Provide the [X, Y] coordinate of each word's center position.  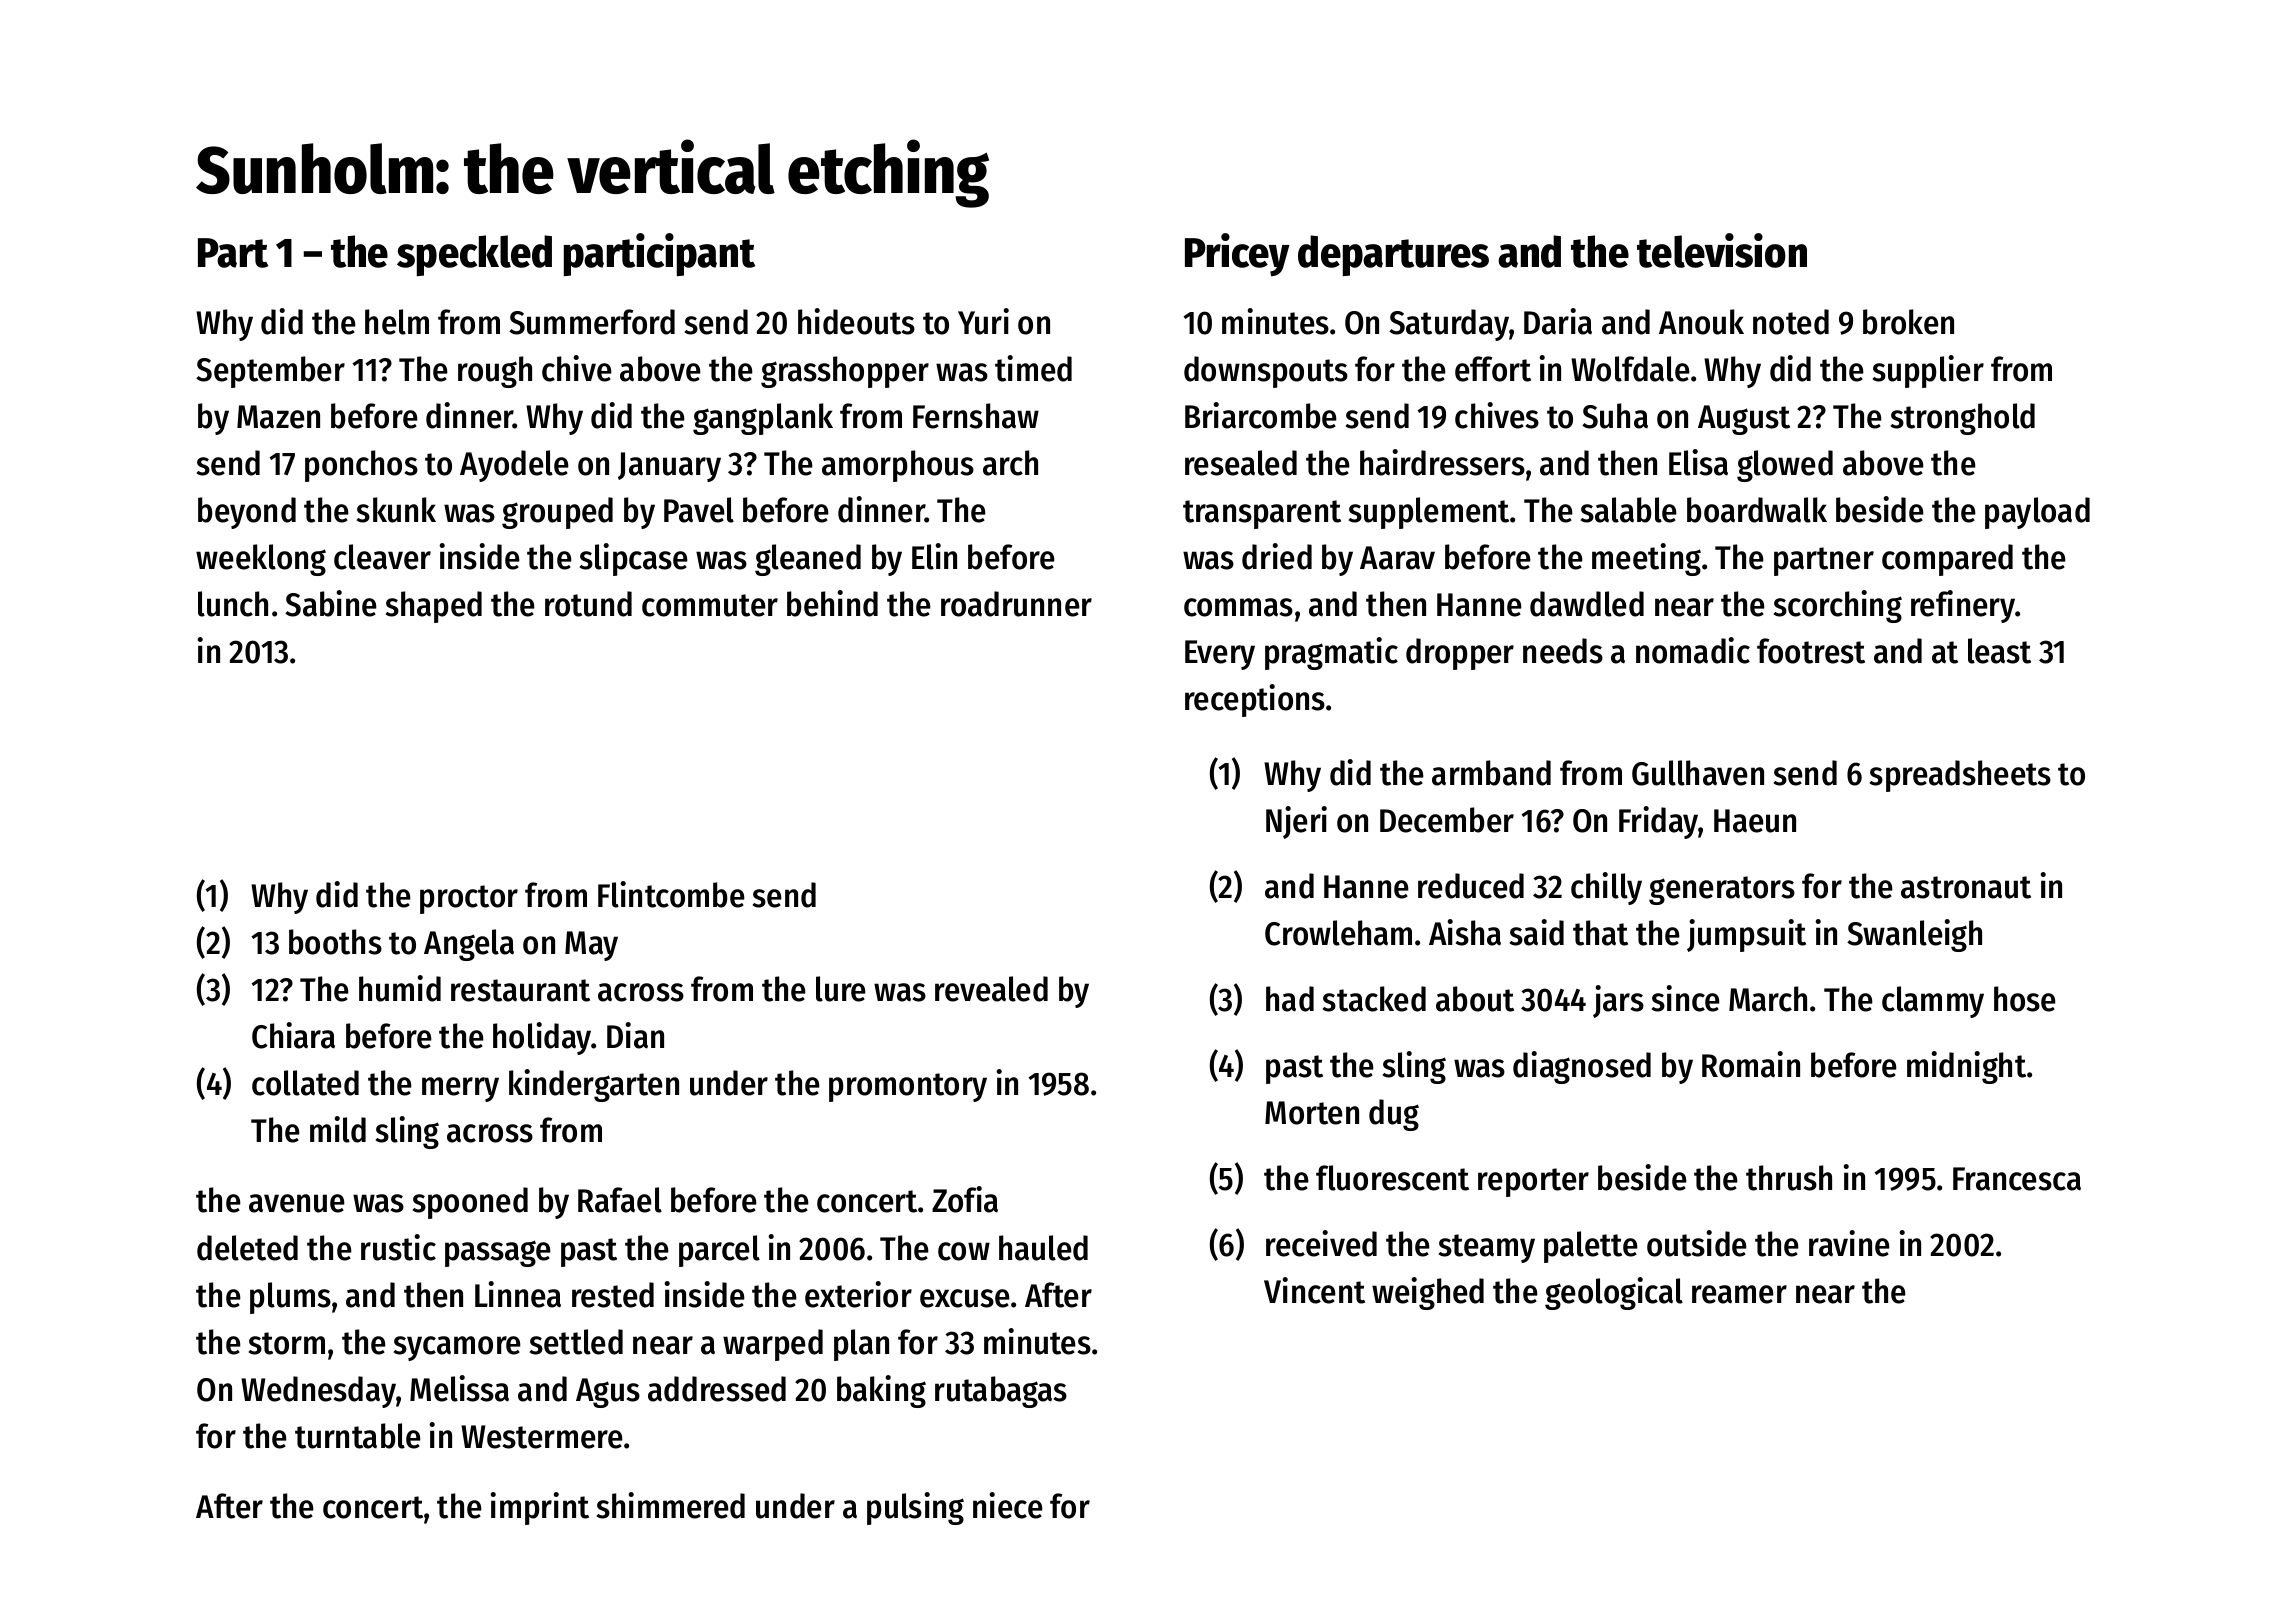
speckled [474, 255]
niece [1008, 1505]
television [1722, 250]
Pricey [1237, 255]
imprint [539, 1508]
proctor [469, 899]
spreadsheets [1960, 776]
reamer [1739, 1294]
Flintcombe [671, 894]
